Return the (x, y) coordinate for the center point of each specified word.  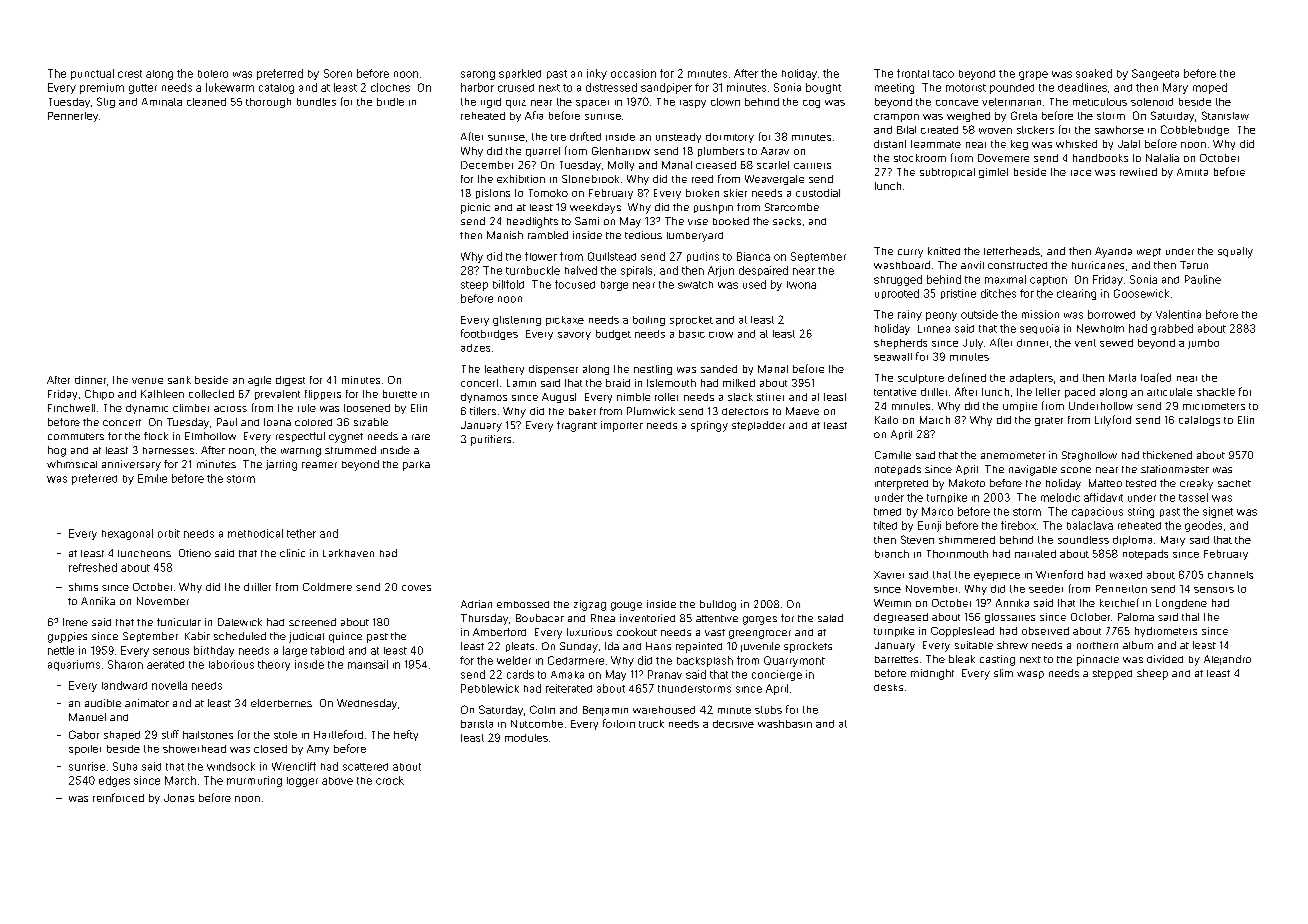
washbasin (785, 724)
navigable (1033, 470)
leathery (504, 370)
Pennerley (73, 117)
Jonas (179, 798)
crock (390, 780)
